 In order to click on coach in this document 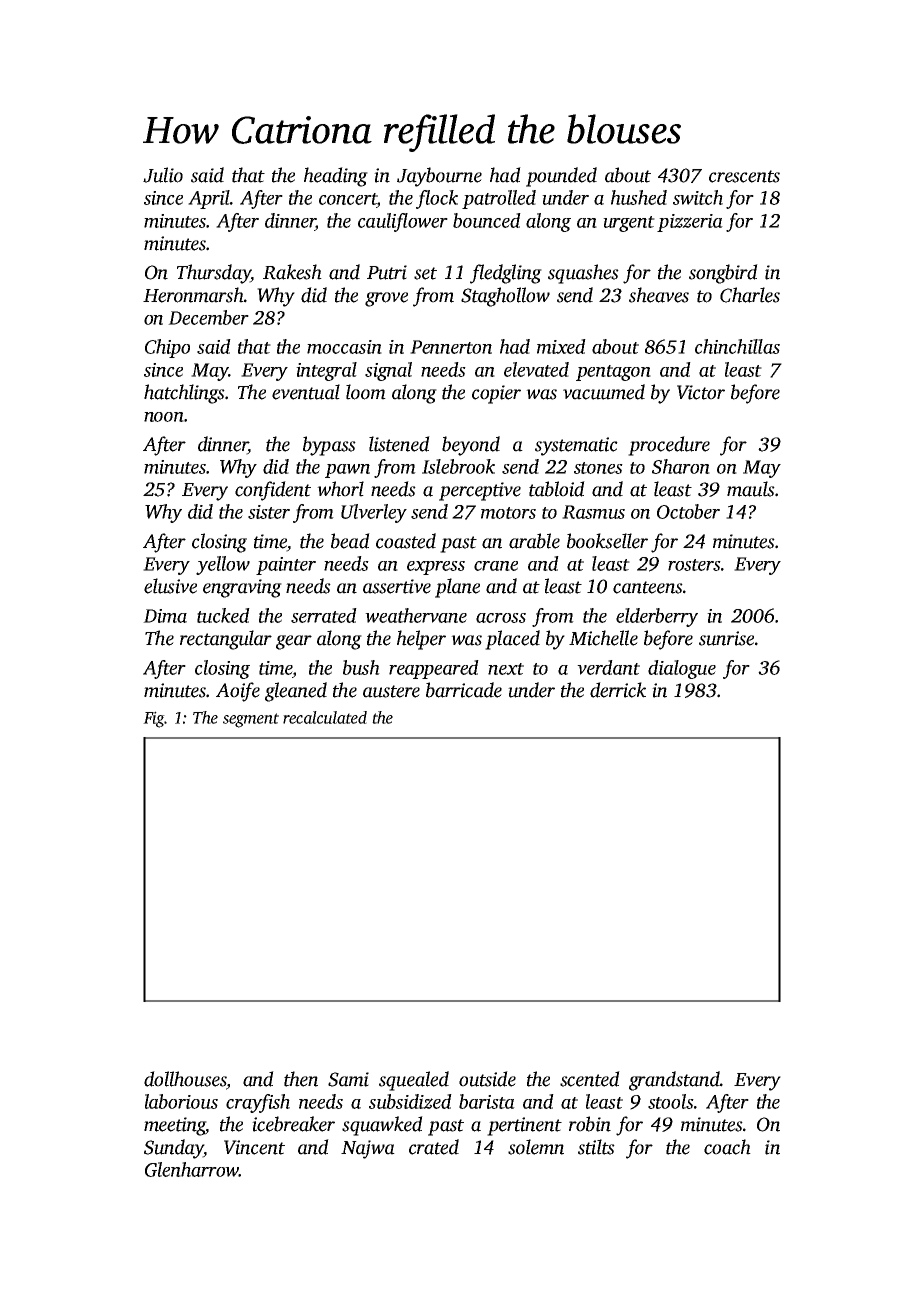, I will do `click(727, 1147)`.
